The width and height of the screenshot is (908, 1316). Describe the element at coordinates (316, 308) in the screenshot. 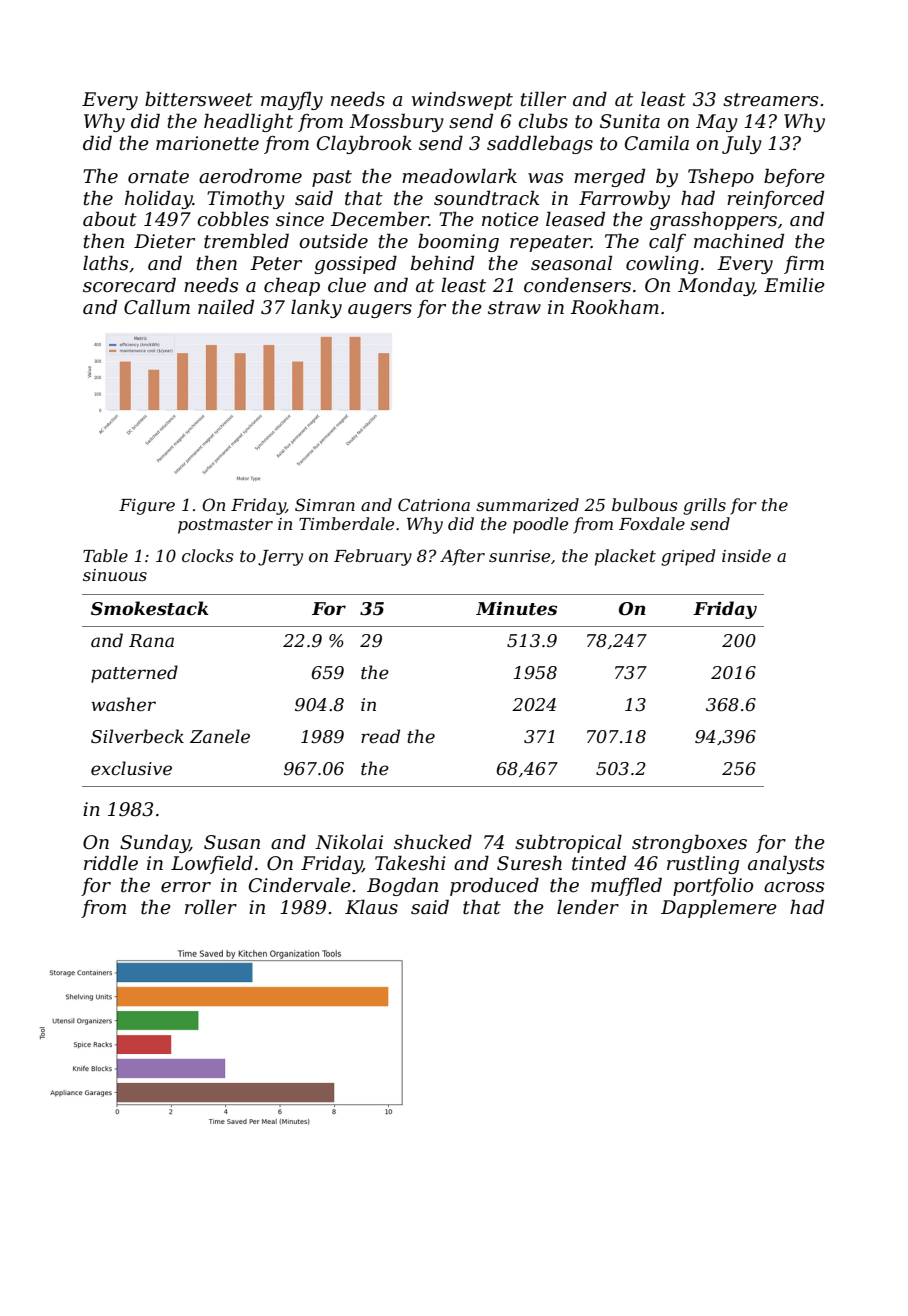

I see `lanky` at that location.
